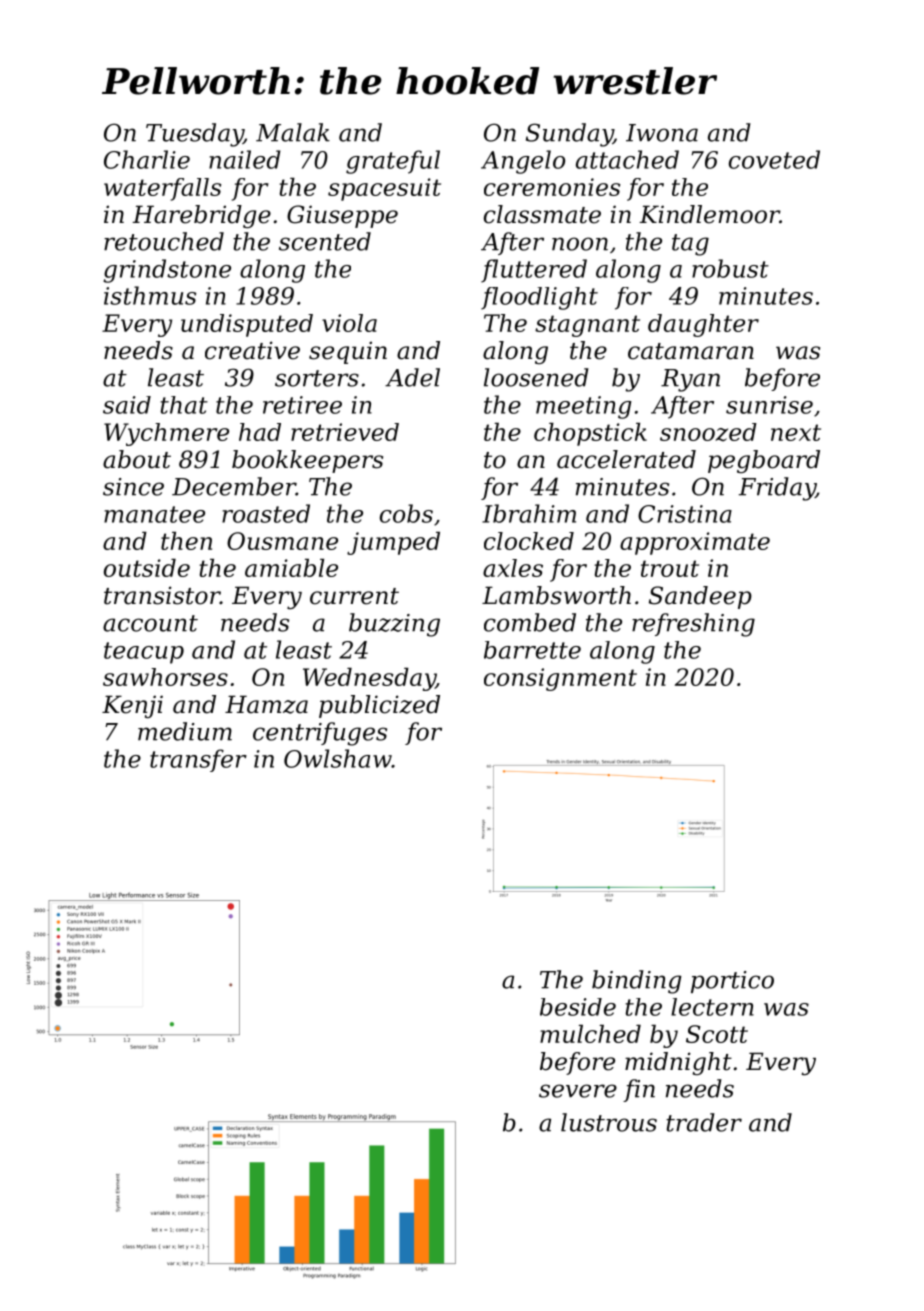 The width and height of the image is (924, 1311). Describe the element at coordinates (732, 982) in the image. I see `portico` at that location.
